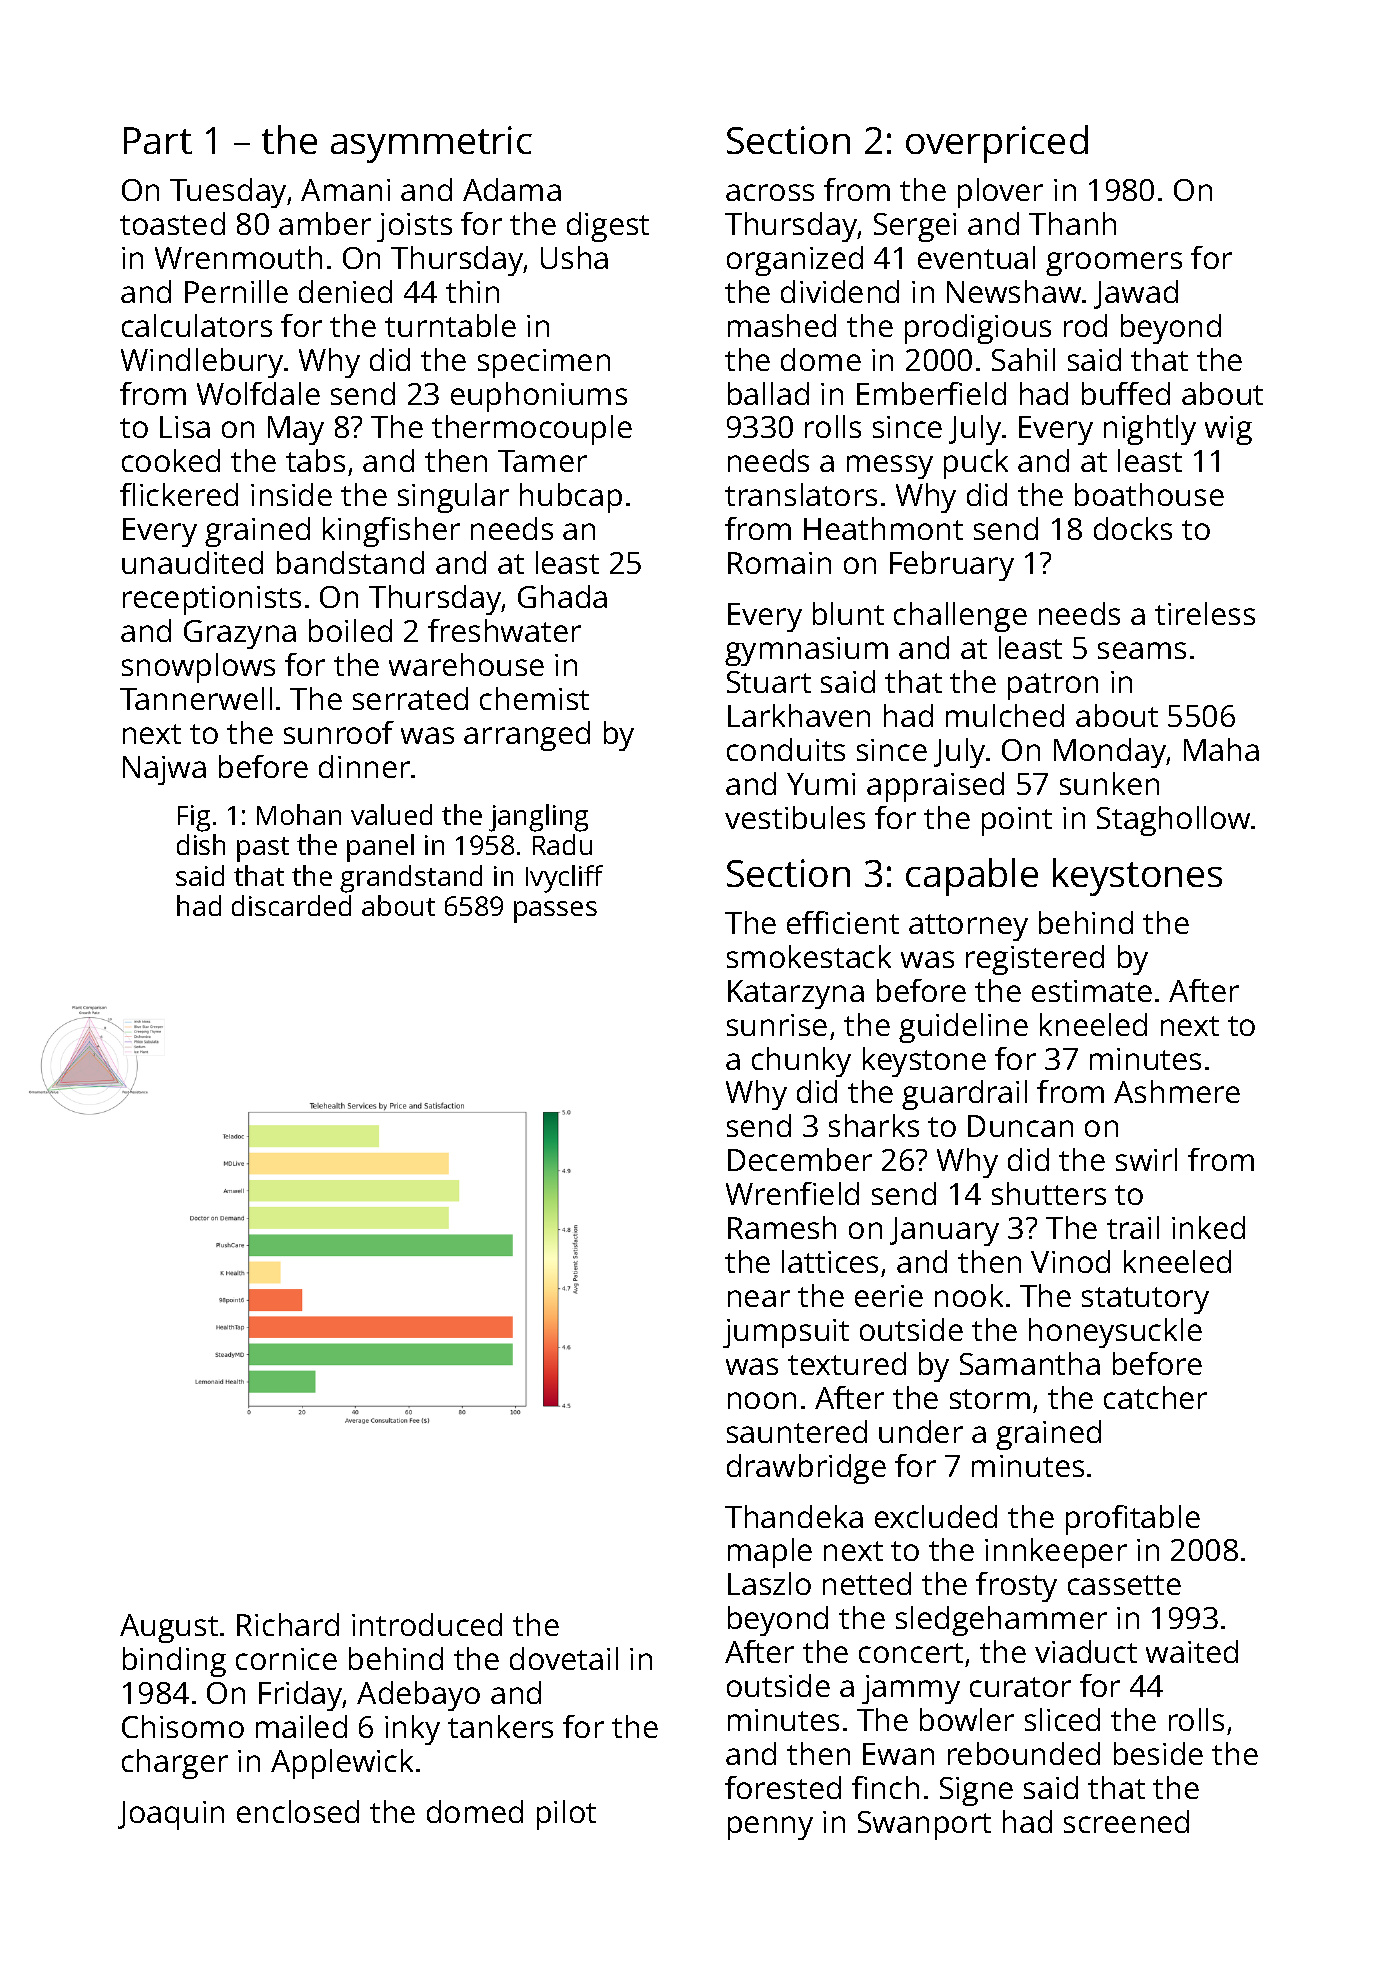 This page has width=1386, height=1969. I want to click on tankers, so click(500, 1726).
